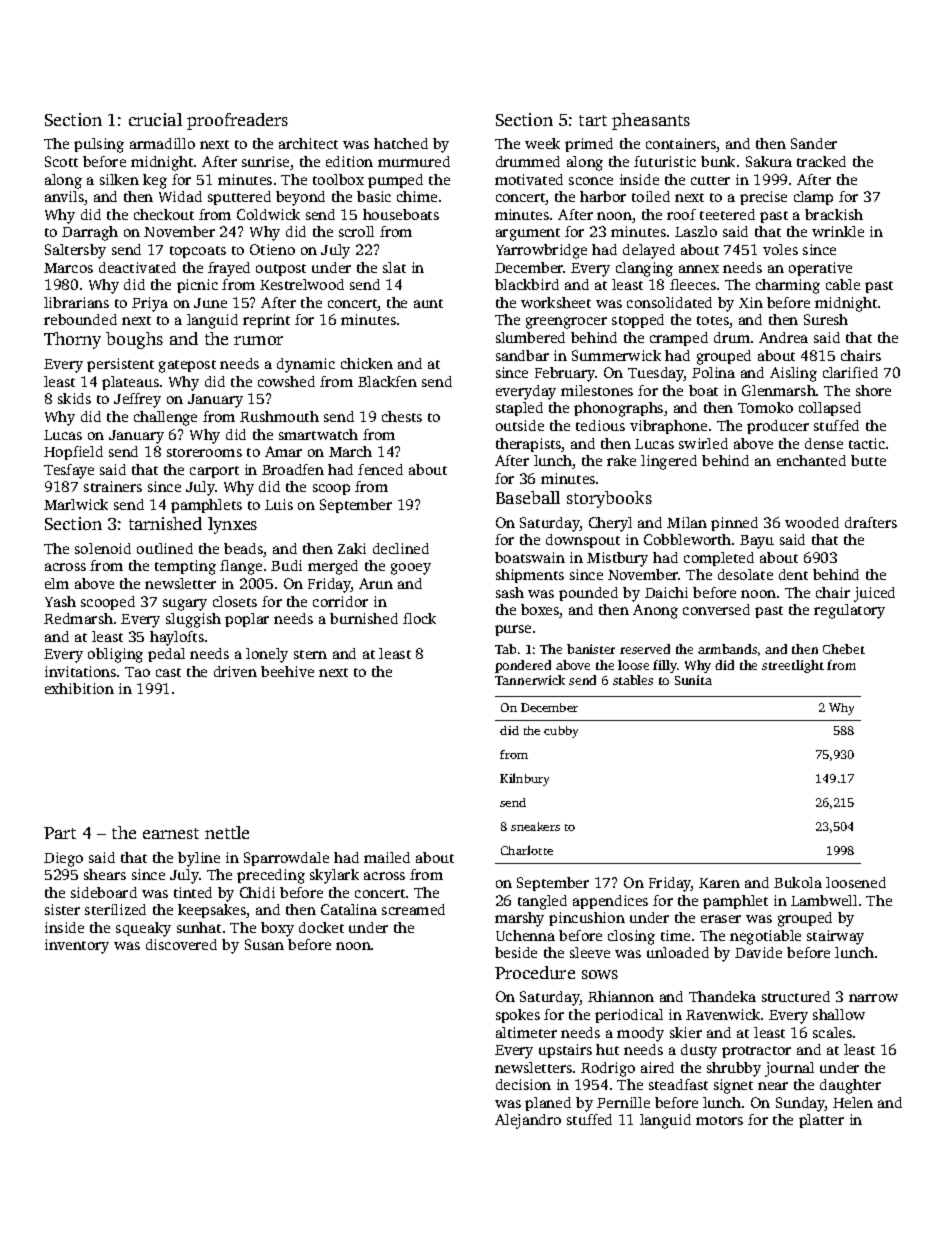  What do you see at coordinates (286, 565) in the page?
I see `Budi` at bounding box center [286, 565].
